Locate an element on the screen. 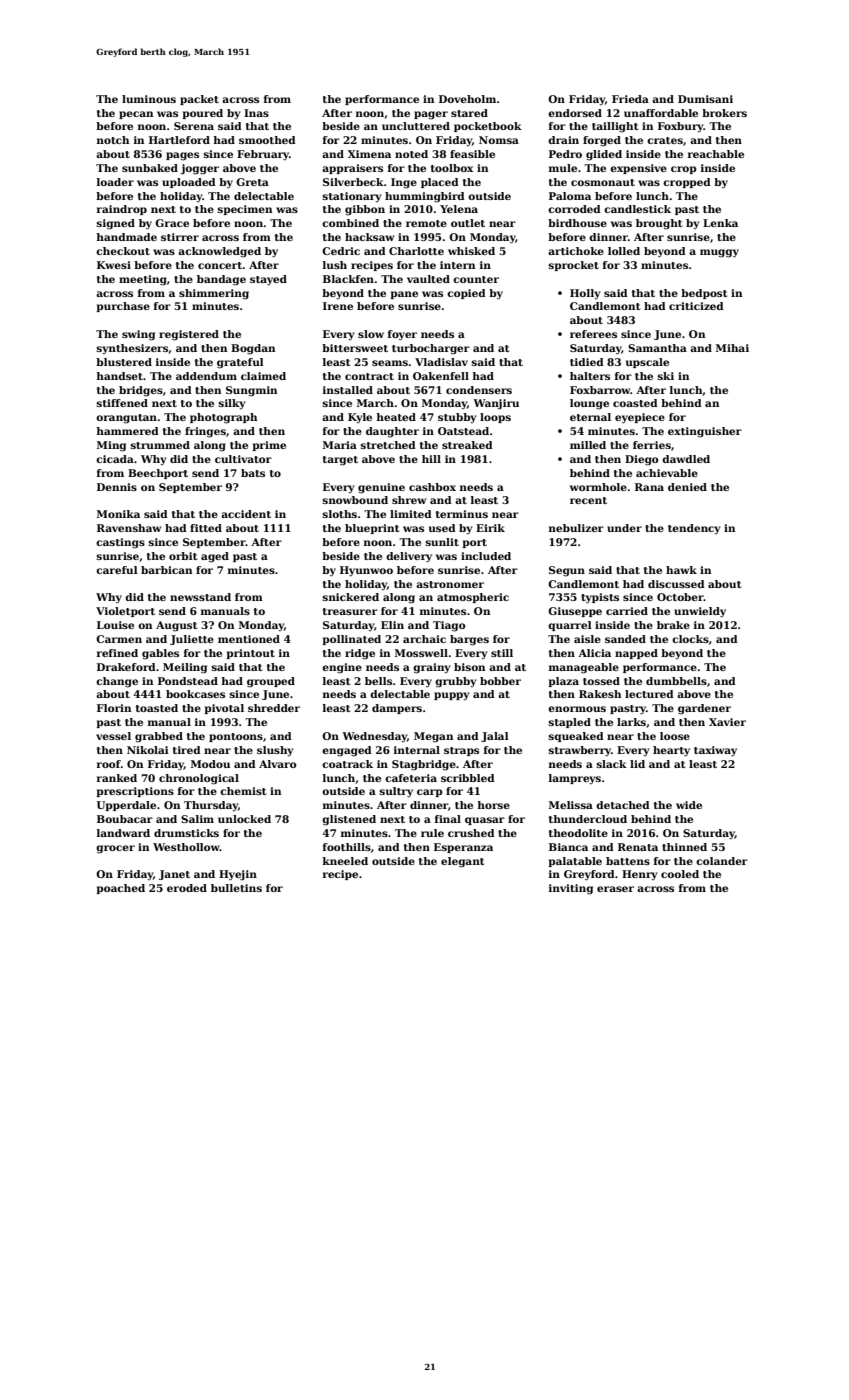 This screenshot has width=849, height=1400. sprocket is located at coordinates (573, 266).
